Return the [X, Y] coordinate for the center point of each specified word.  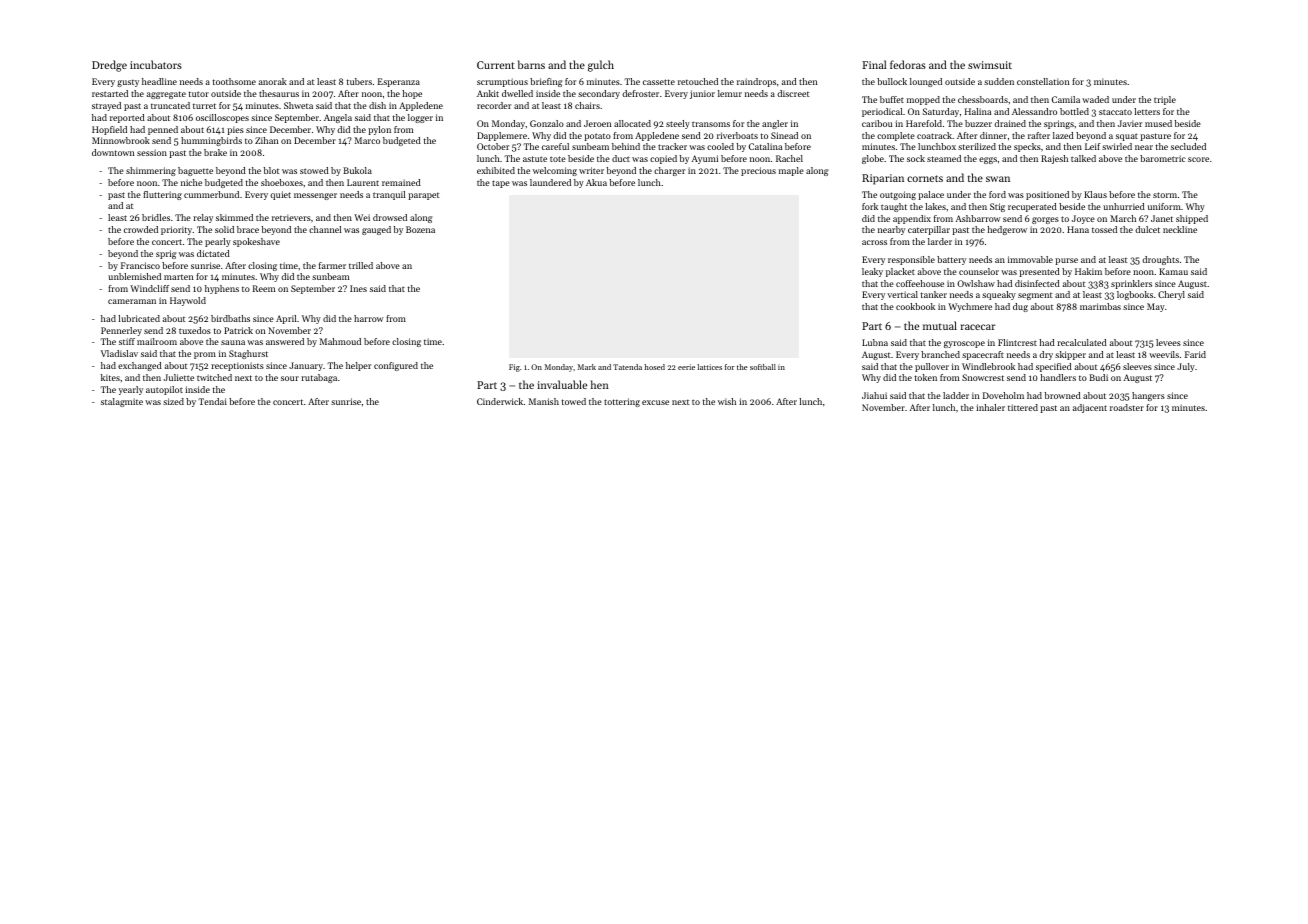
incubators [156, 64]
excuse [655, 402]
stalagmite [122, 402]
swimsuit [990, 65]
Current [496, 65]
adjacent [1090, 408]
